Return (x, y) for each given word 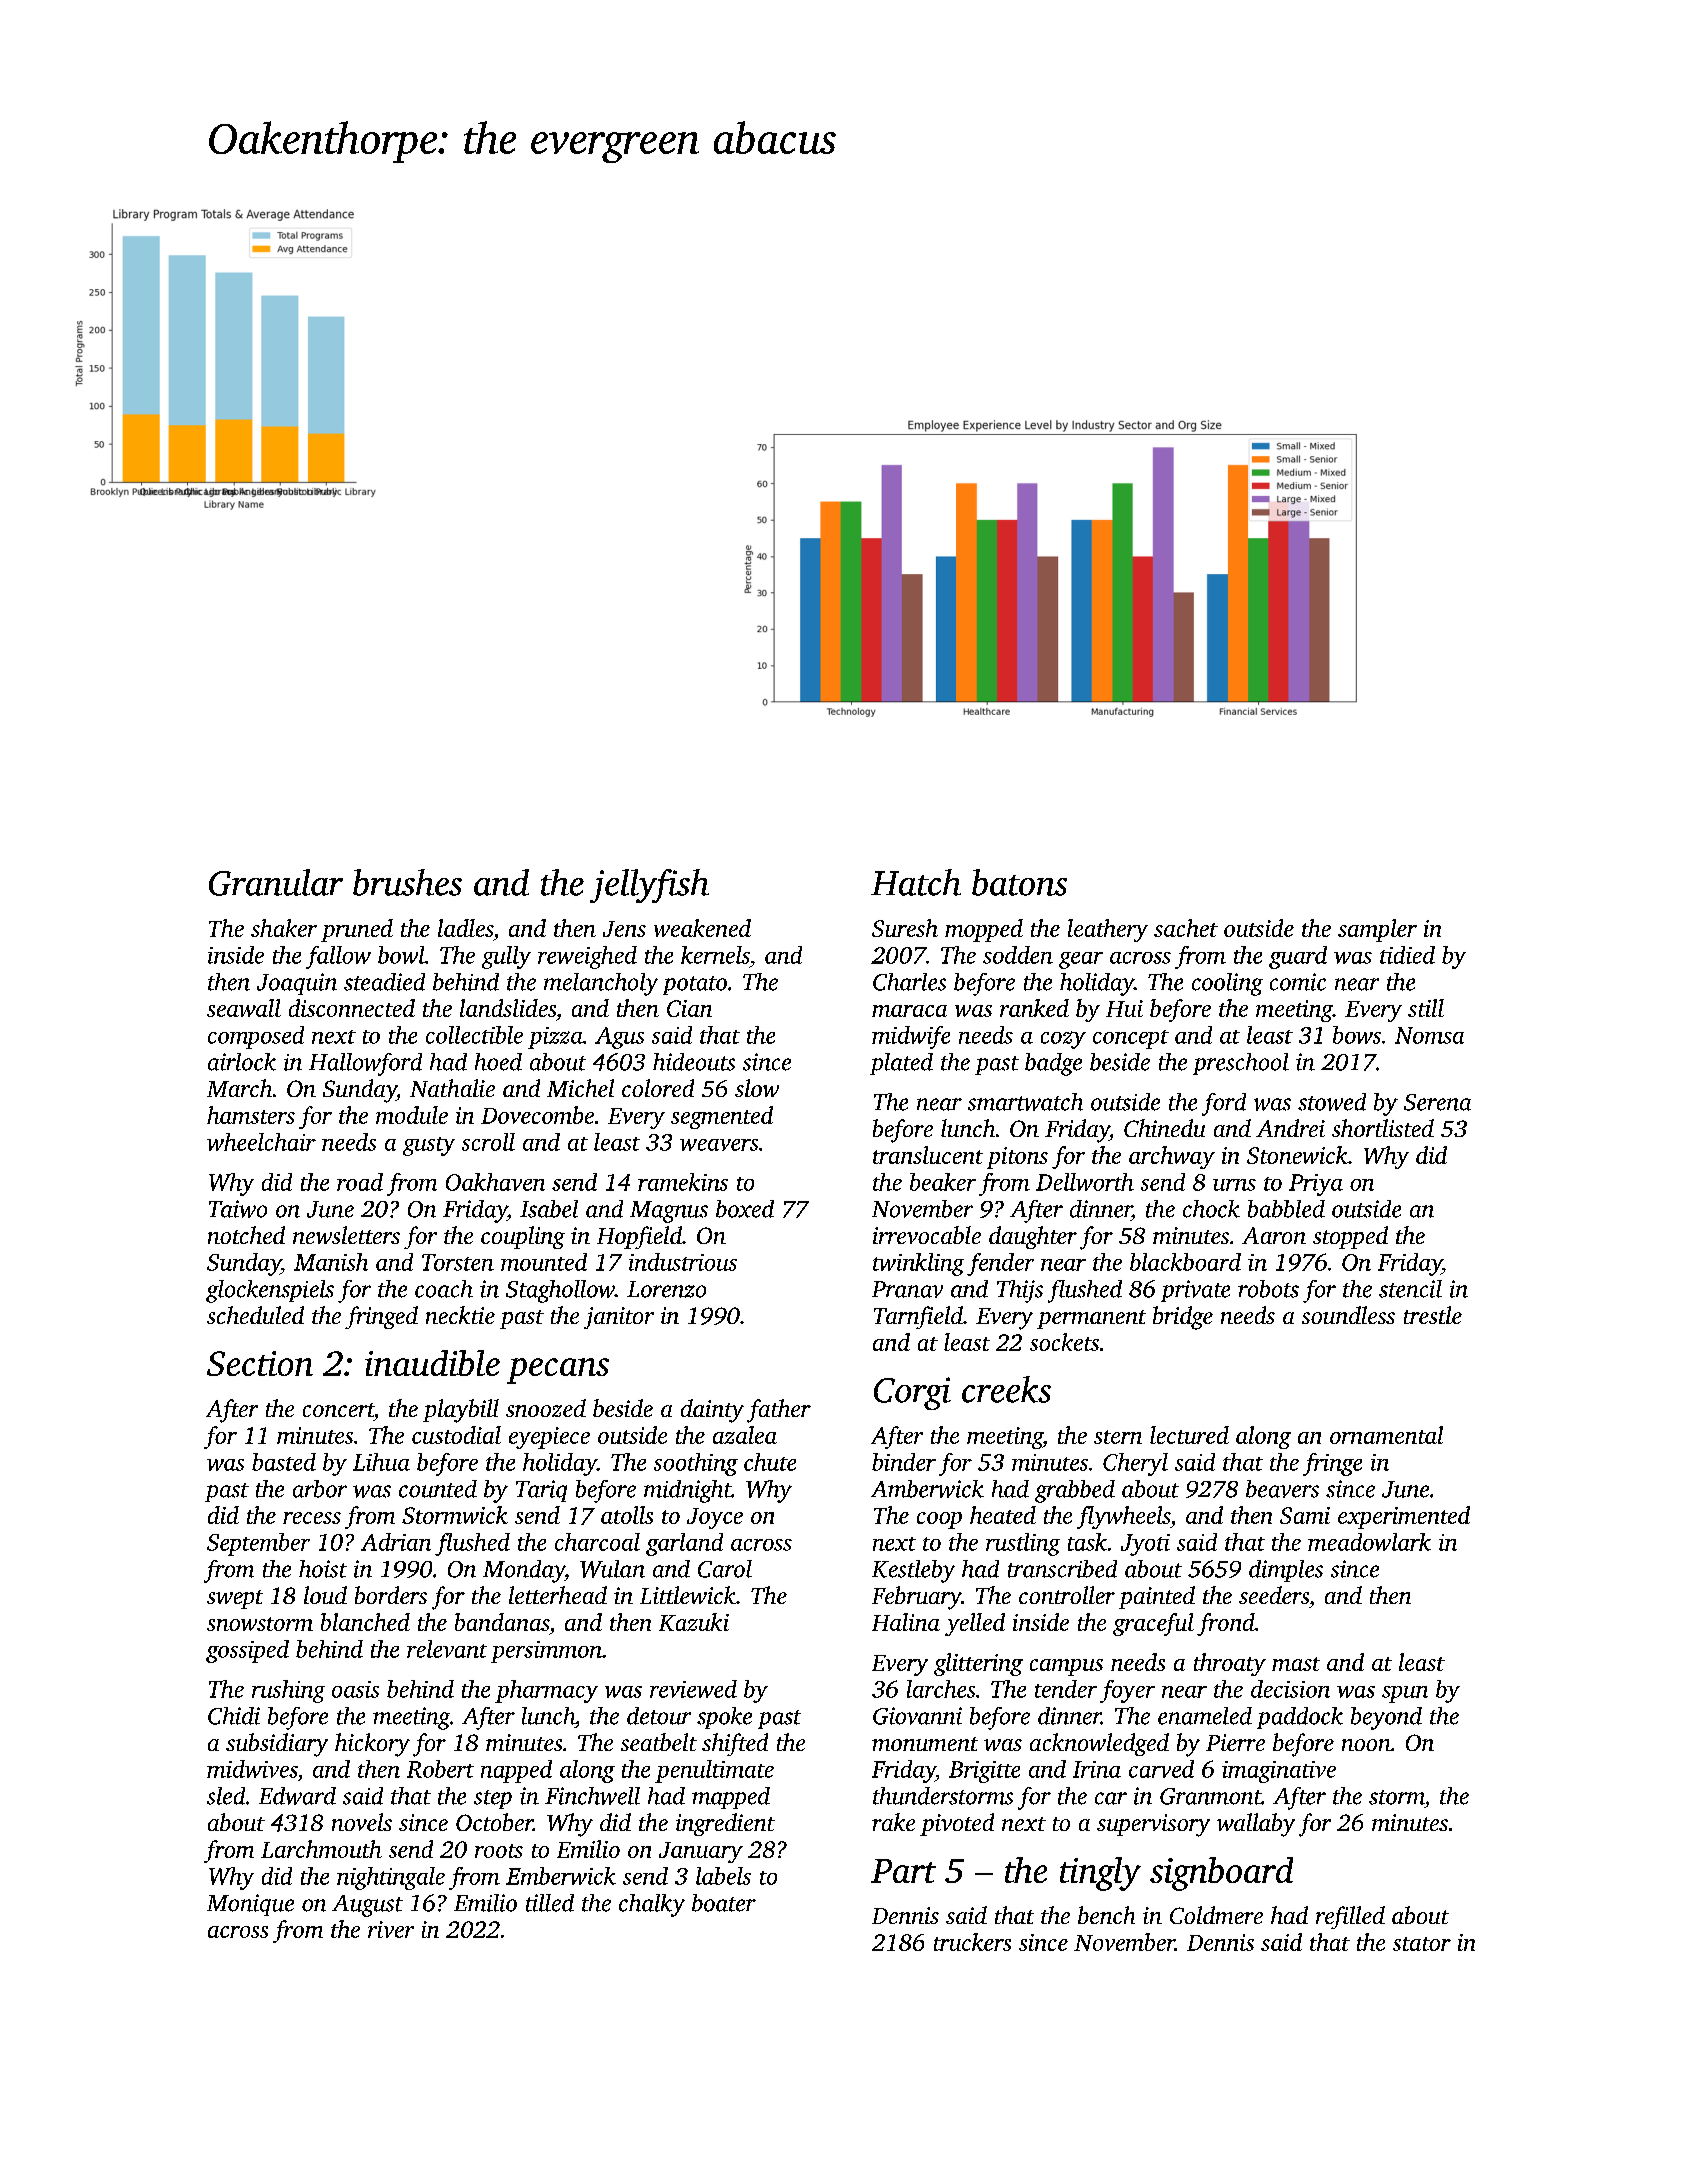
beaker (943, 1182)
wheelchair (261, 1142)
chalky (652, 1905)
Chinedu (1164, 1128)
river (391, 1929)
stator (1422, 1944)
